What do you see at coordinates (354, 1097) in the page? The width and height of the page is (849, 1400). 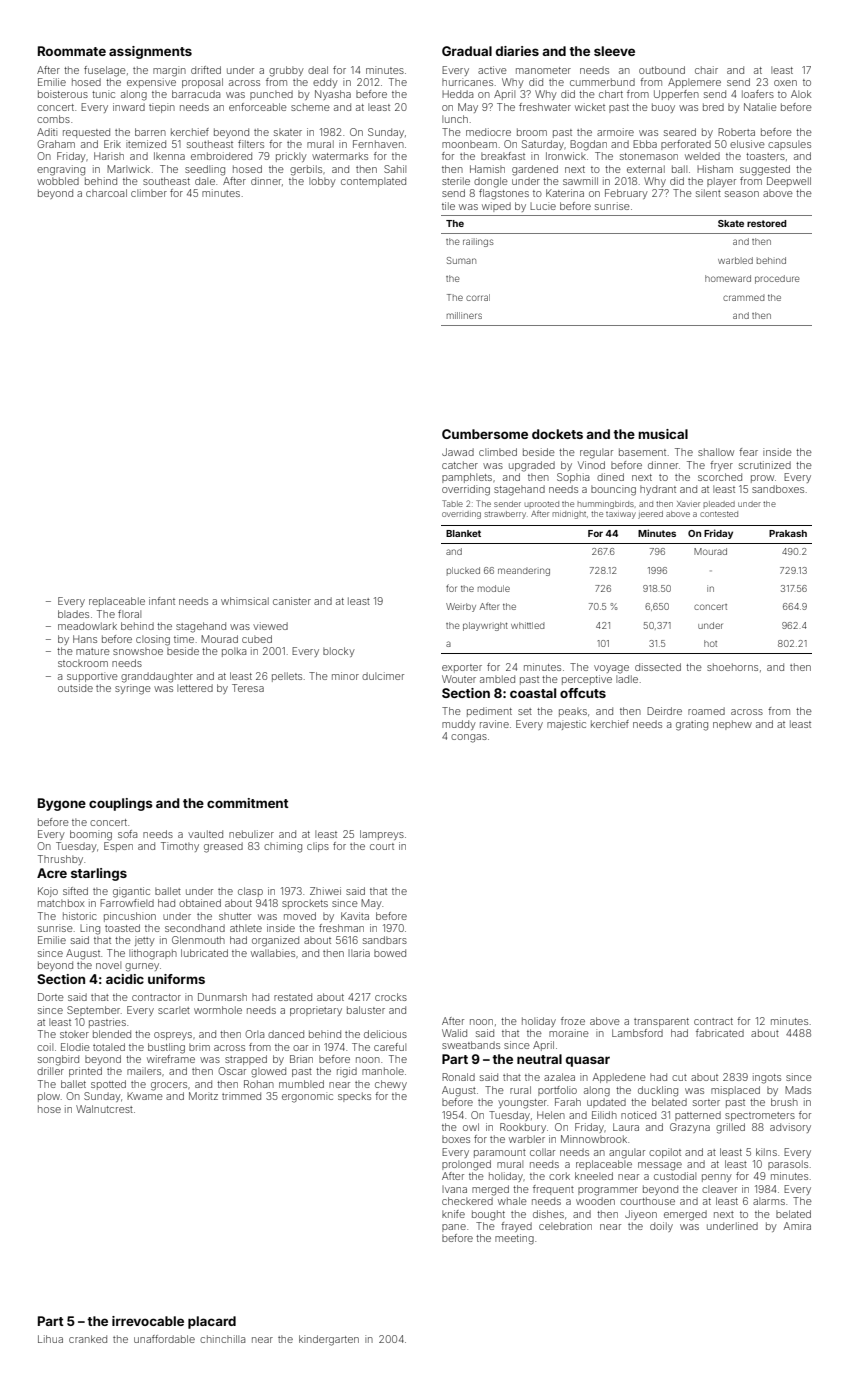 I see `specks` at bounding box center [354, 1097].
